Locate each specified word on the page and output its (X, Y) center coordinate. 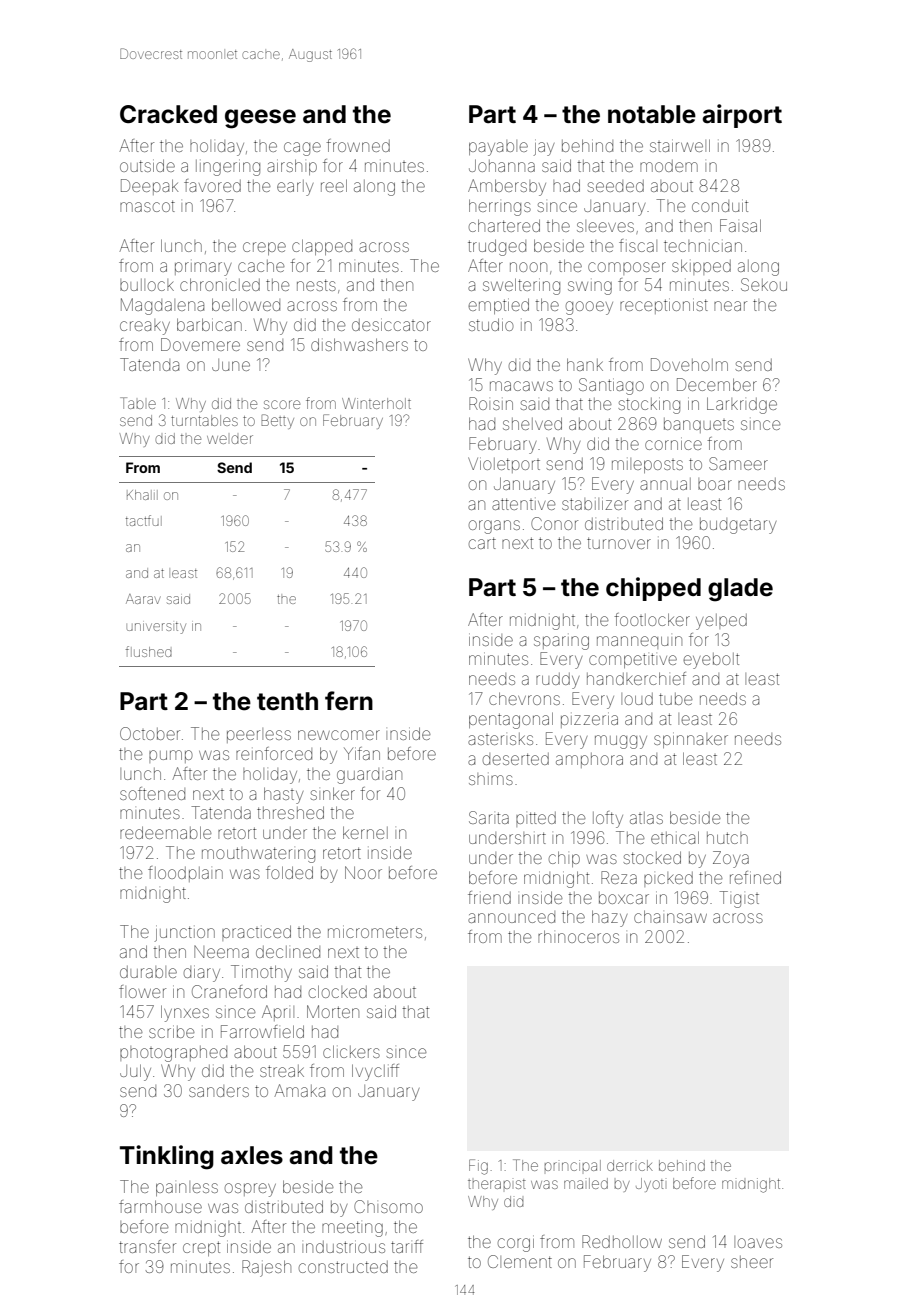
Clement (520, 1261)
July (135, 1072)
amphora (589, 760)
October (150, 733)
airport (742, 116)
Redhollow (622, 1241)
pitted (536, 819)
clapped (322, 247)
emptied (498, 306)
